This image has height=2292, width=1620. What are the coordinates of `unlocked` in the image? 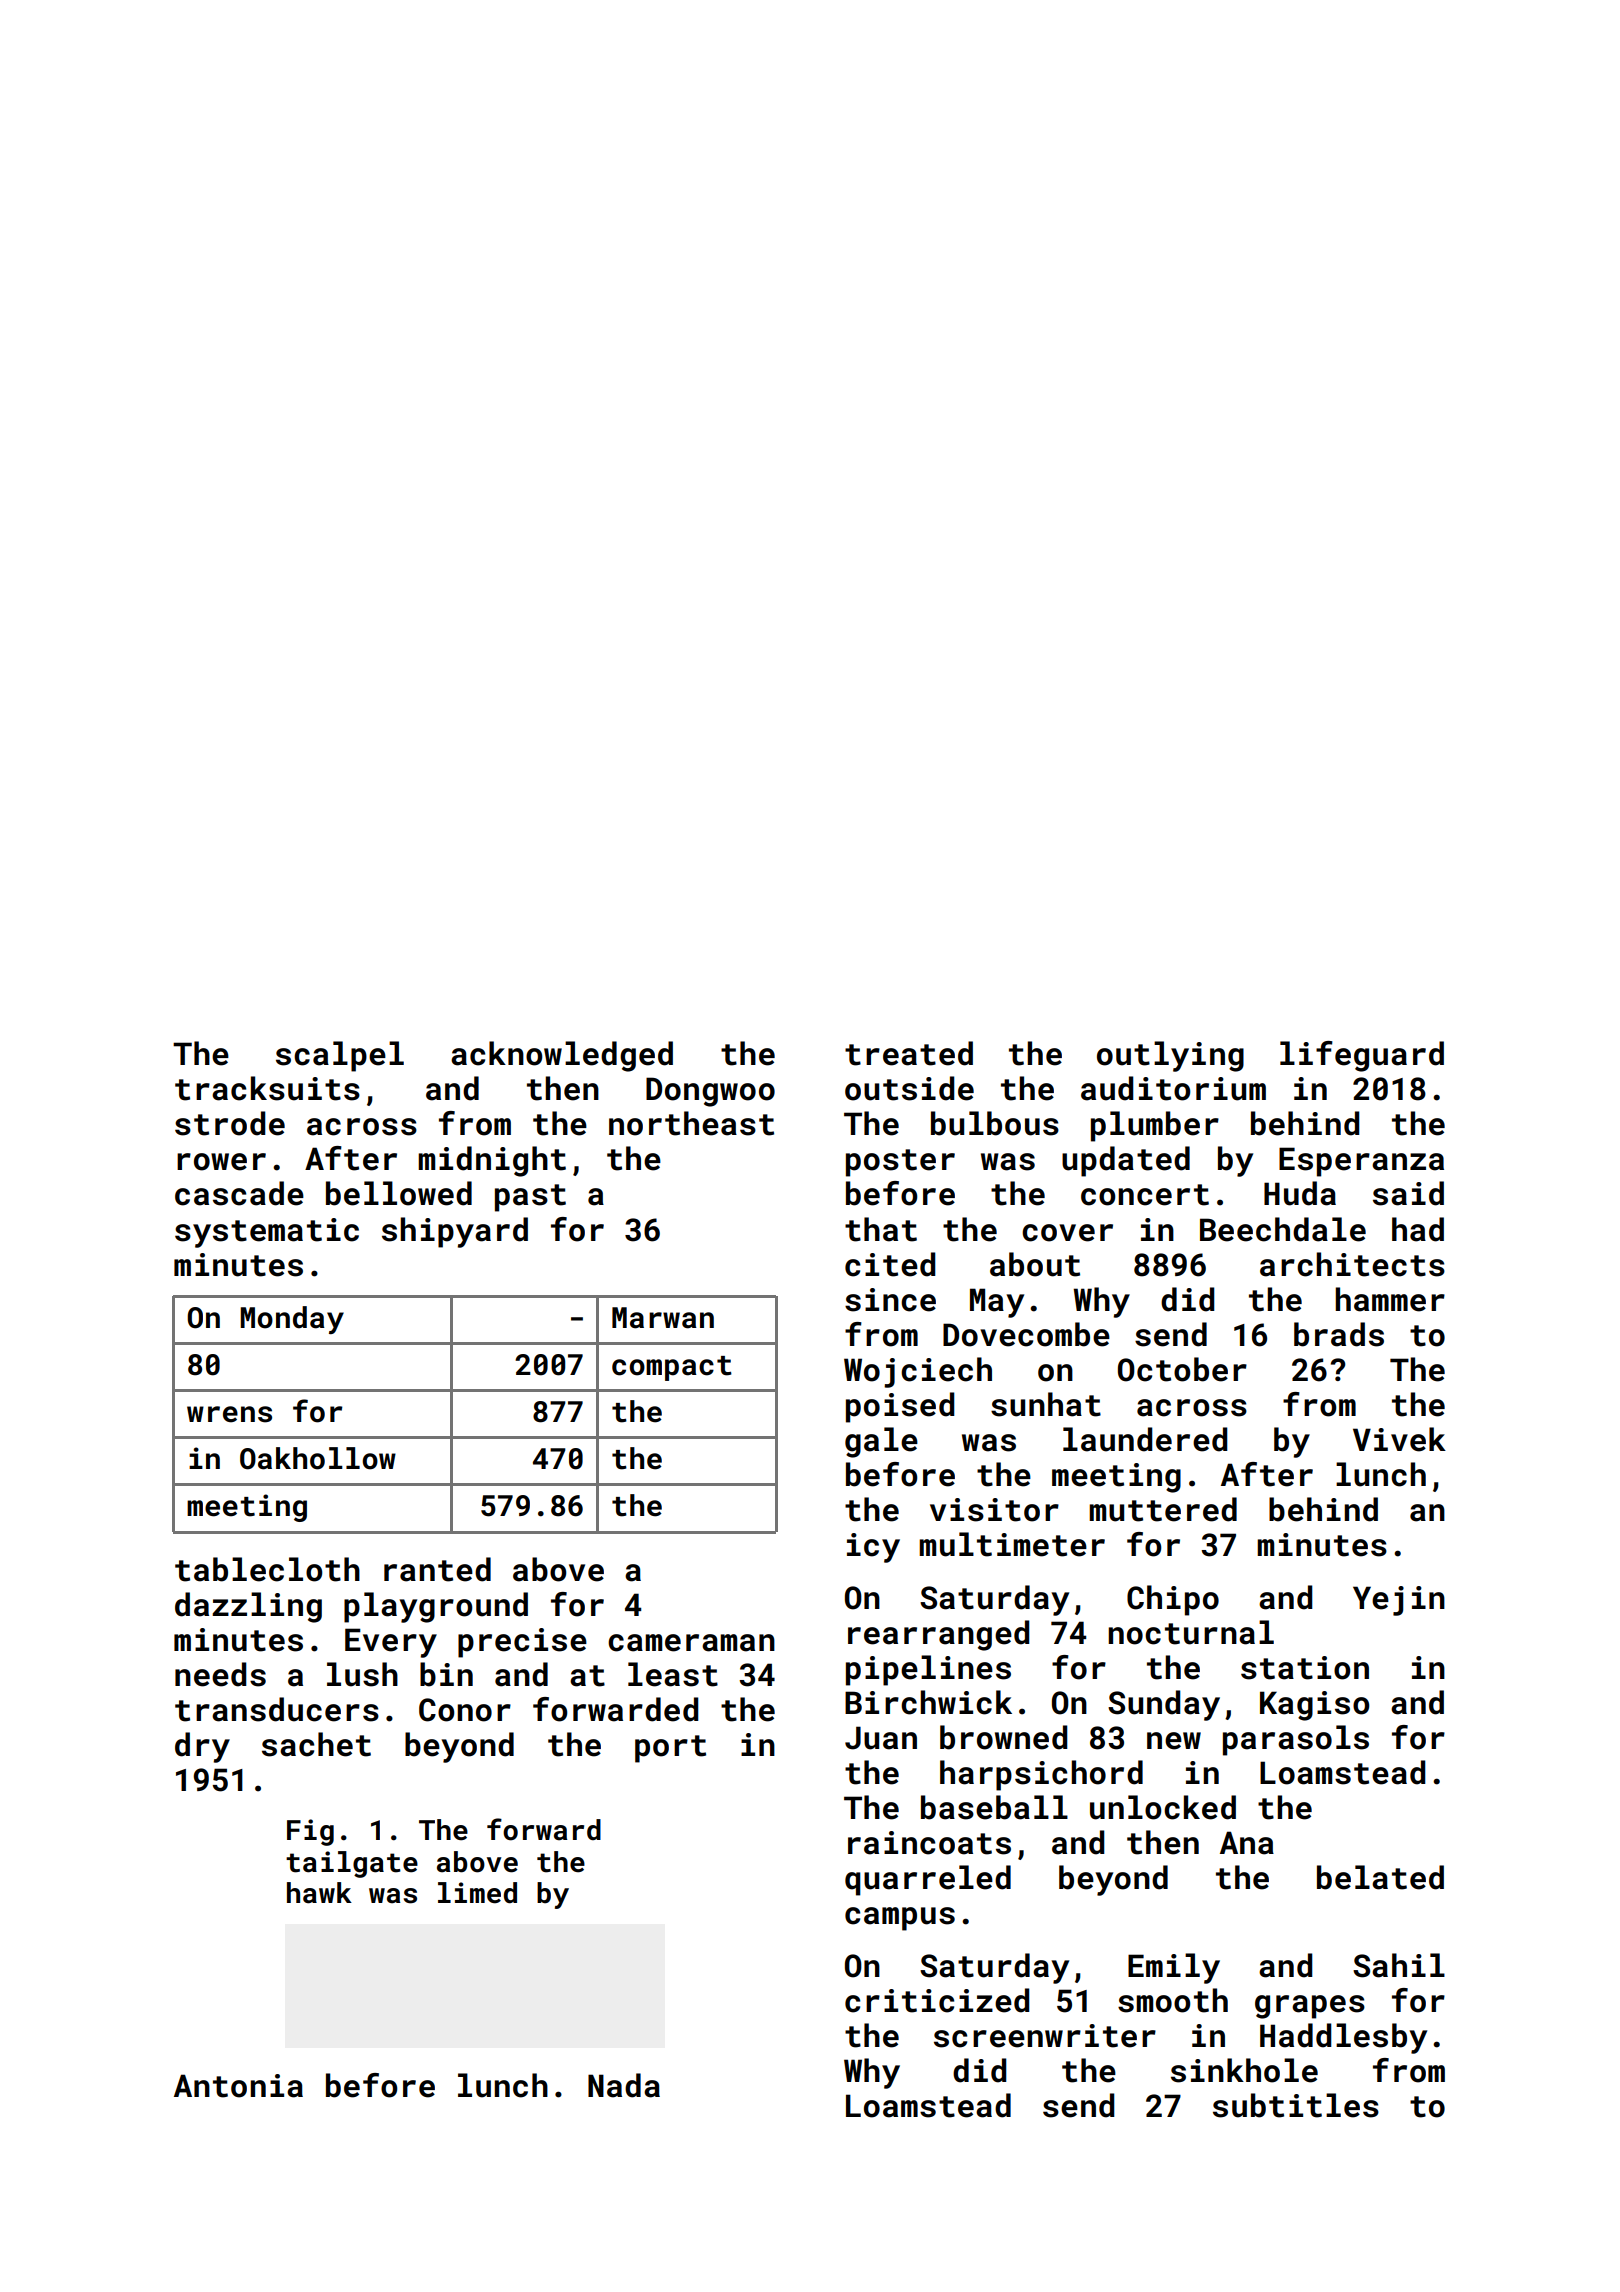 It's located at (1163, 1807).
